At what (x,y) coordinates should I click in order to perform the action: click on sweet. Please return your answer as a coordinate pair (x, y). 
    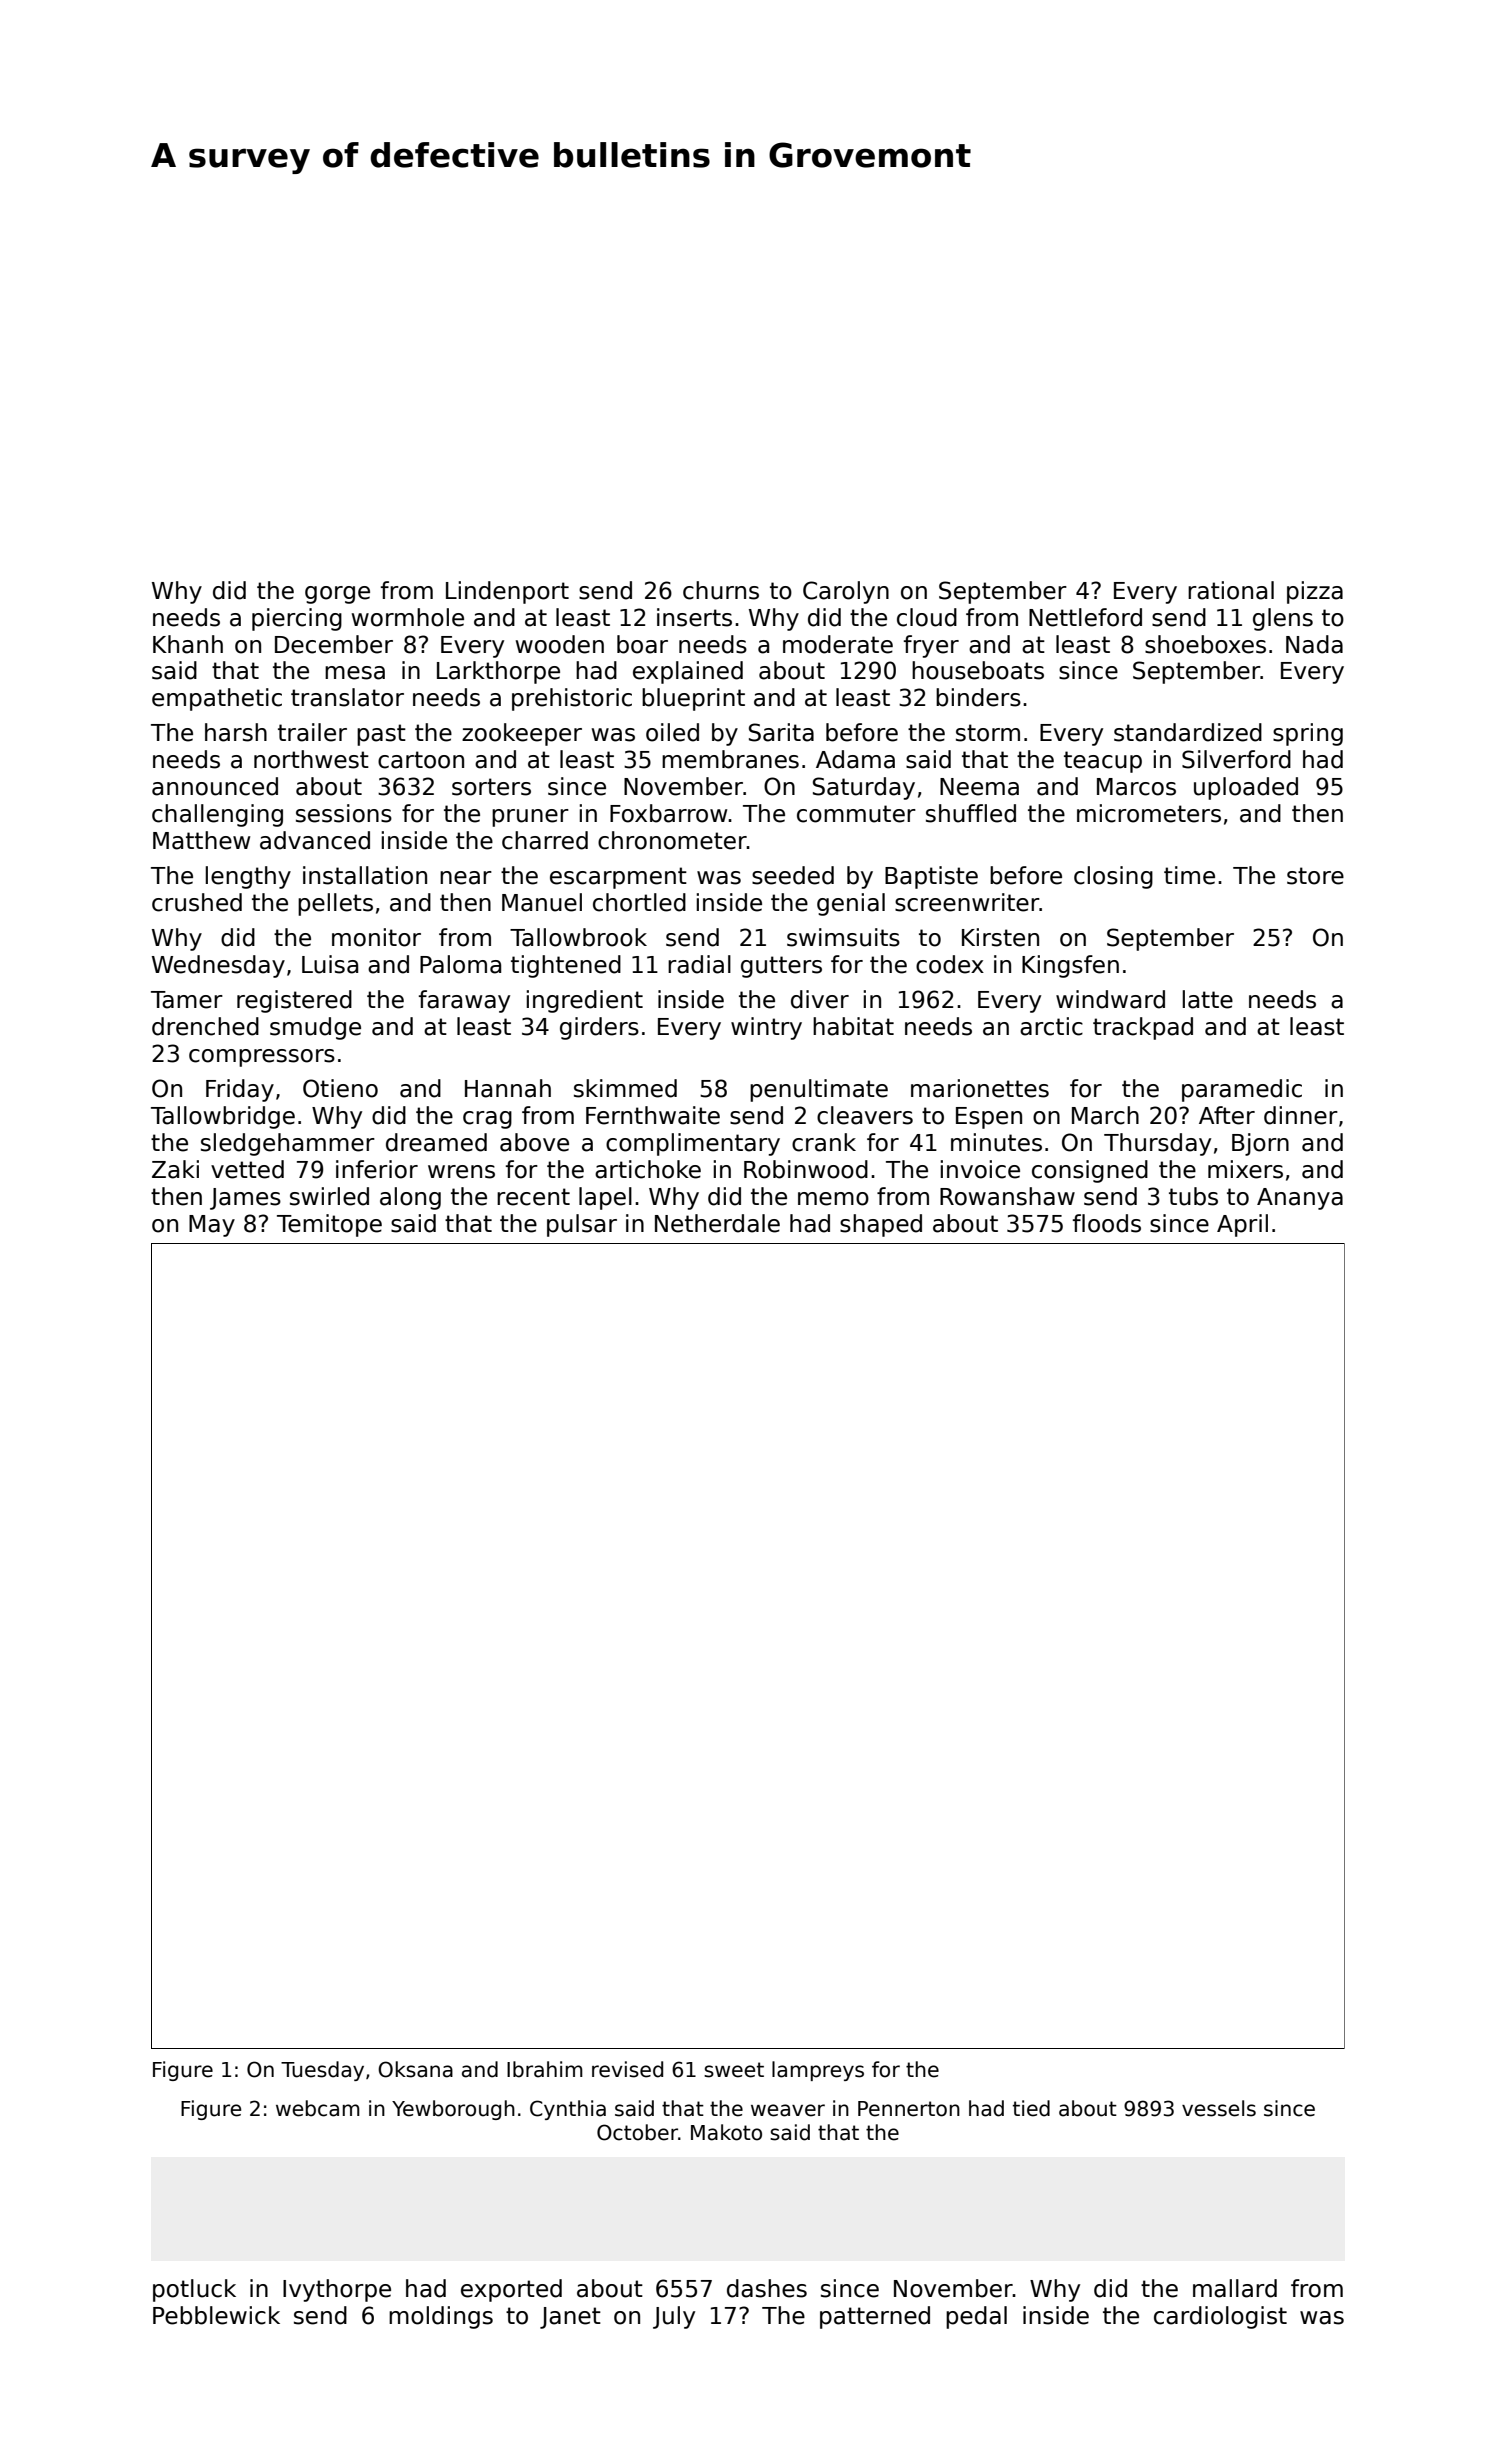
    Looking at the image, I should click on (734, 2070).
